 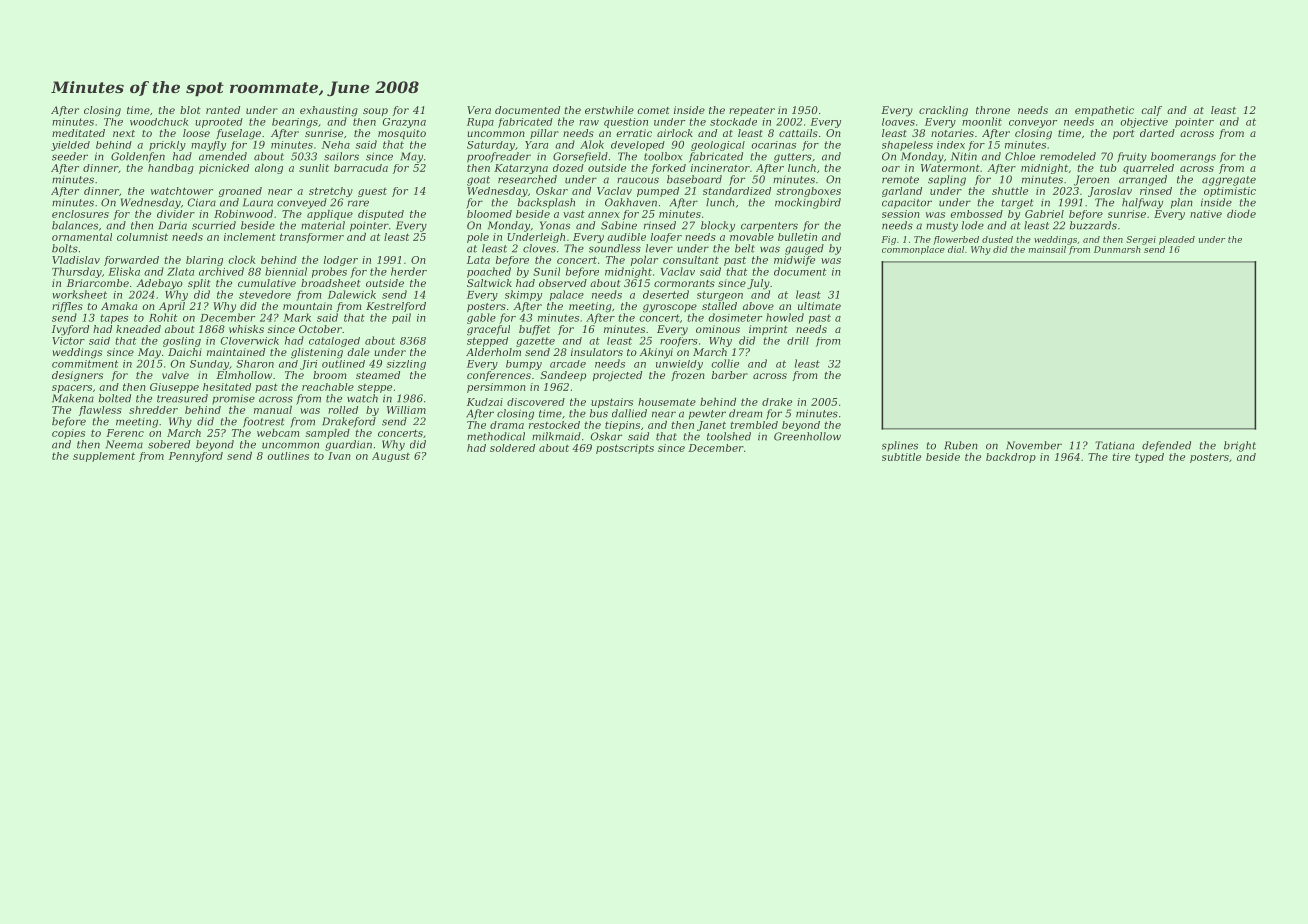 I want to click on cormorants, so click(x=684, y=283).
